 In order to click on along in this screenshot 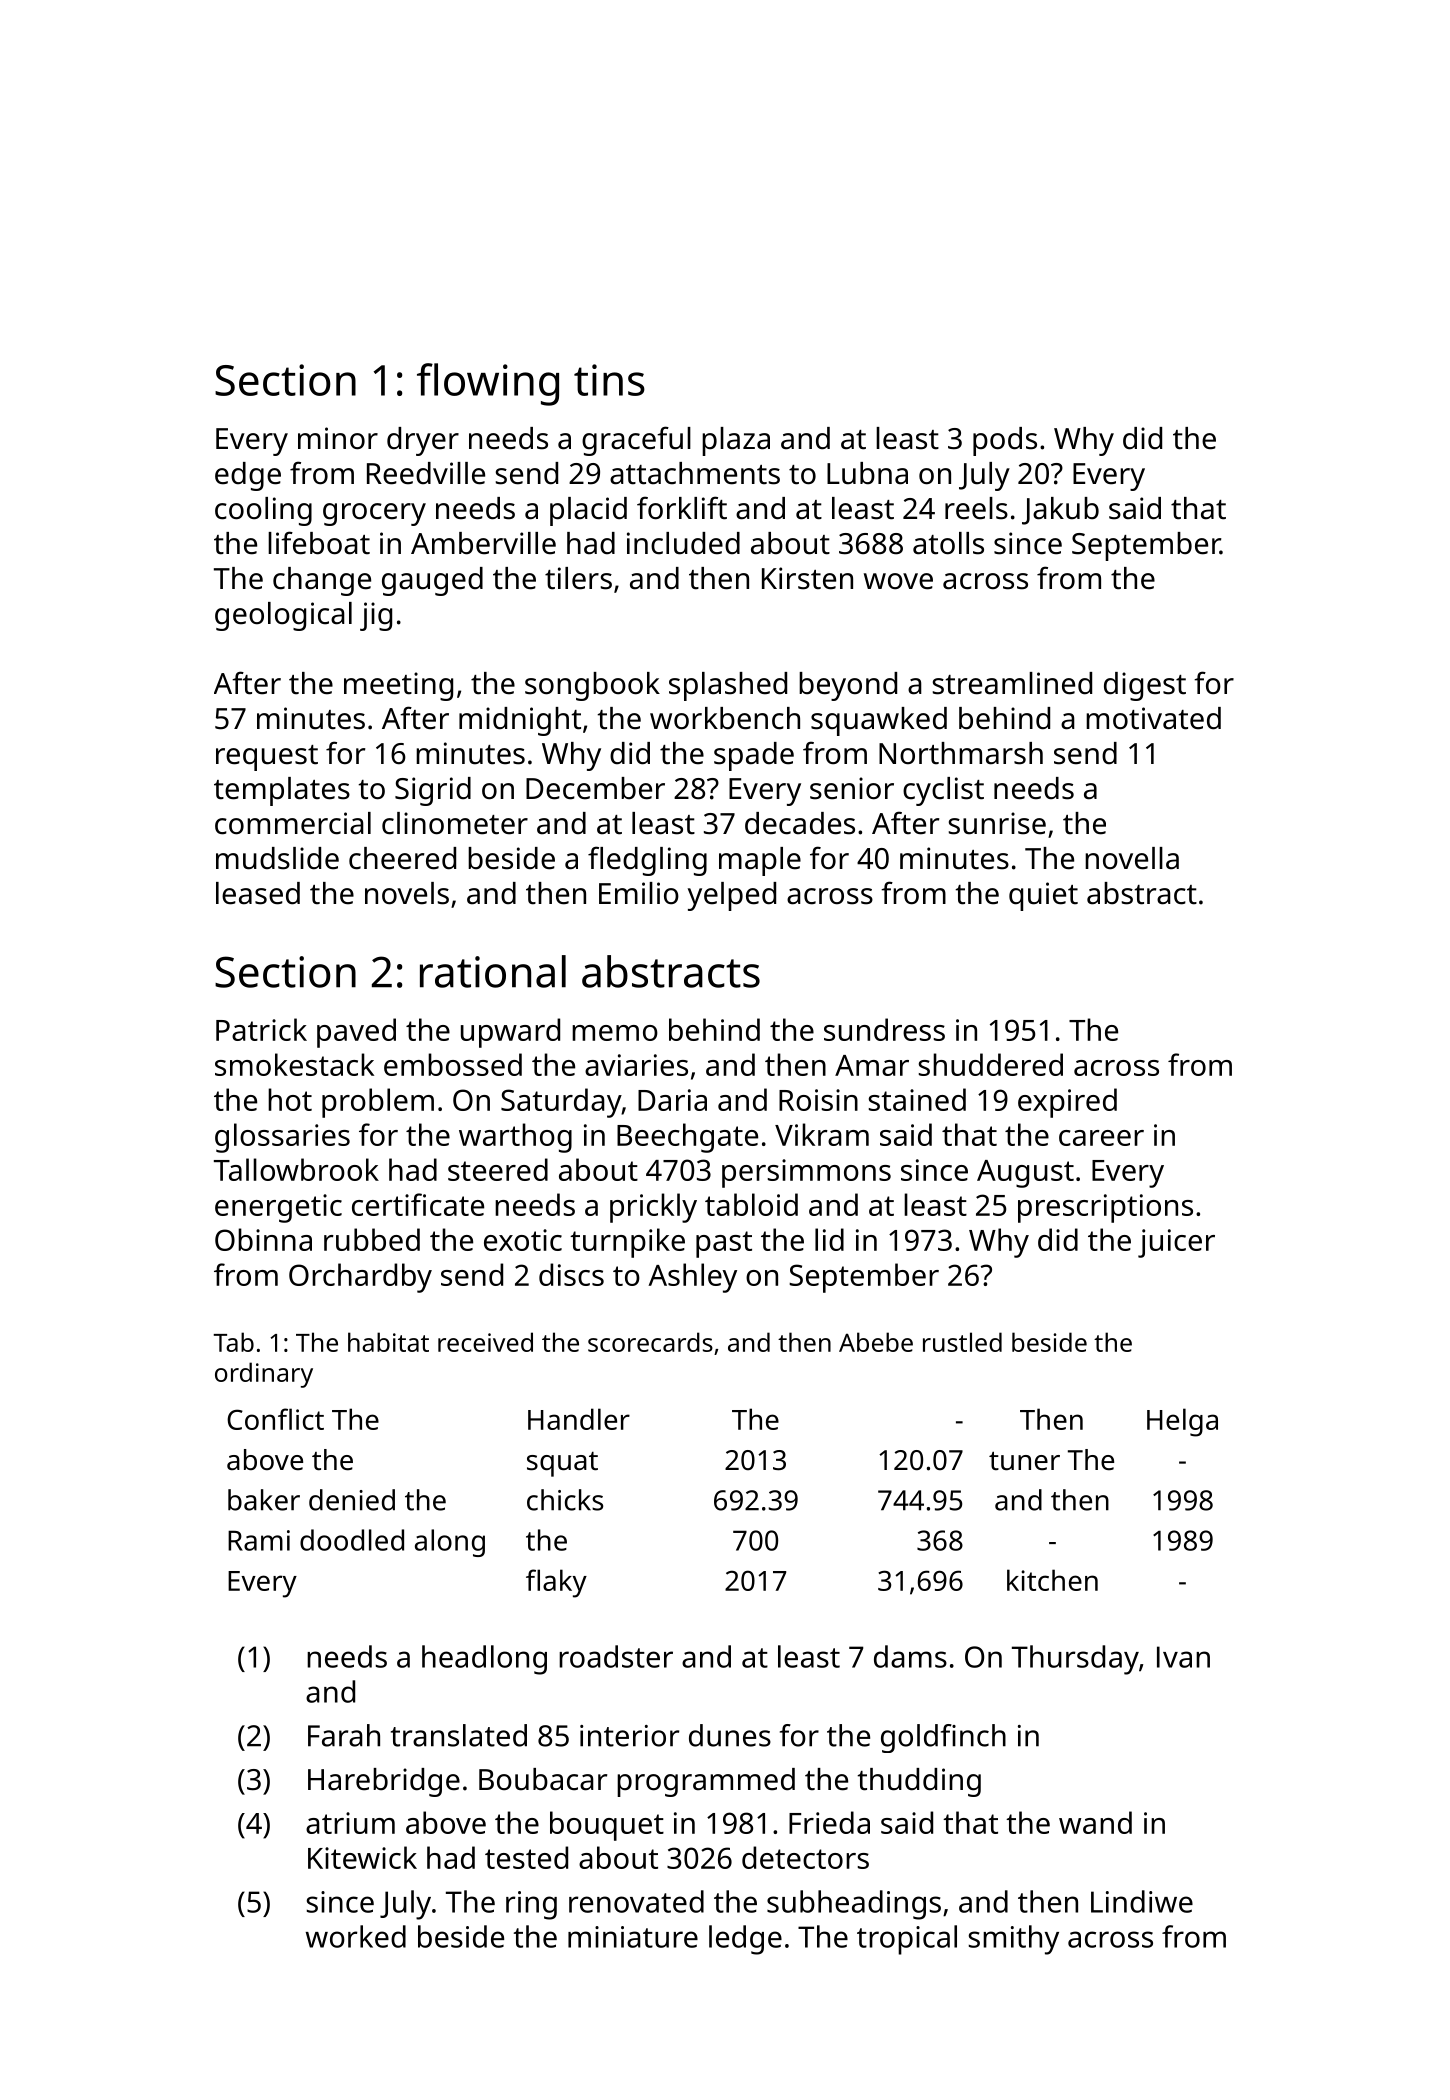, I will do `click(450, 1543)`.
